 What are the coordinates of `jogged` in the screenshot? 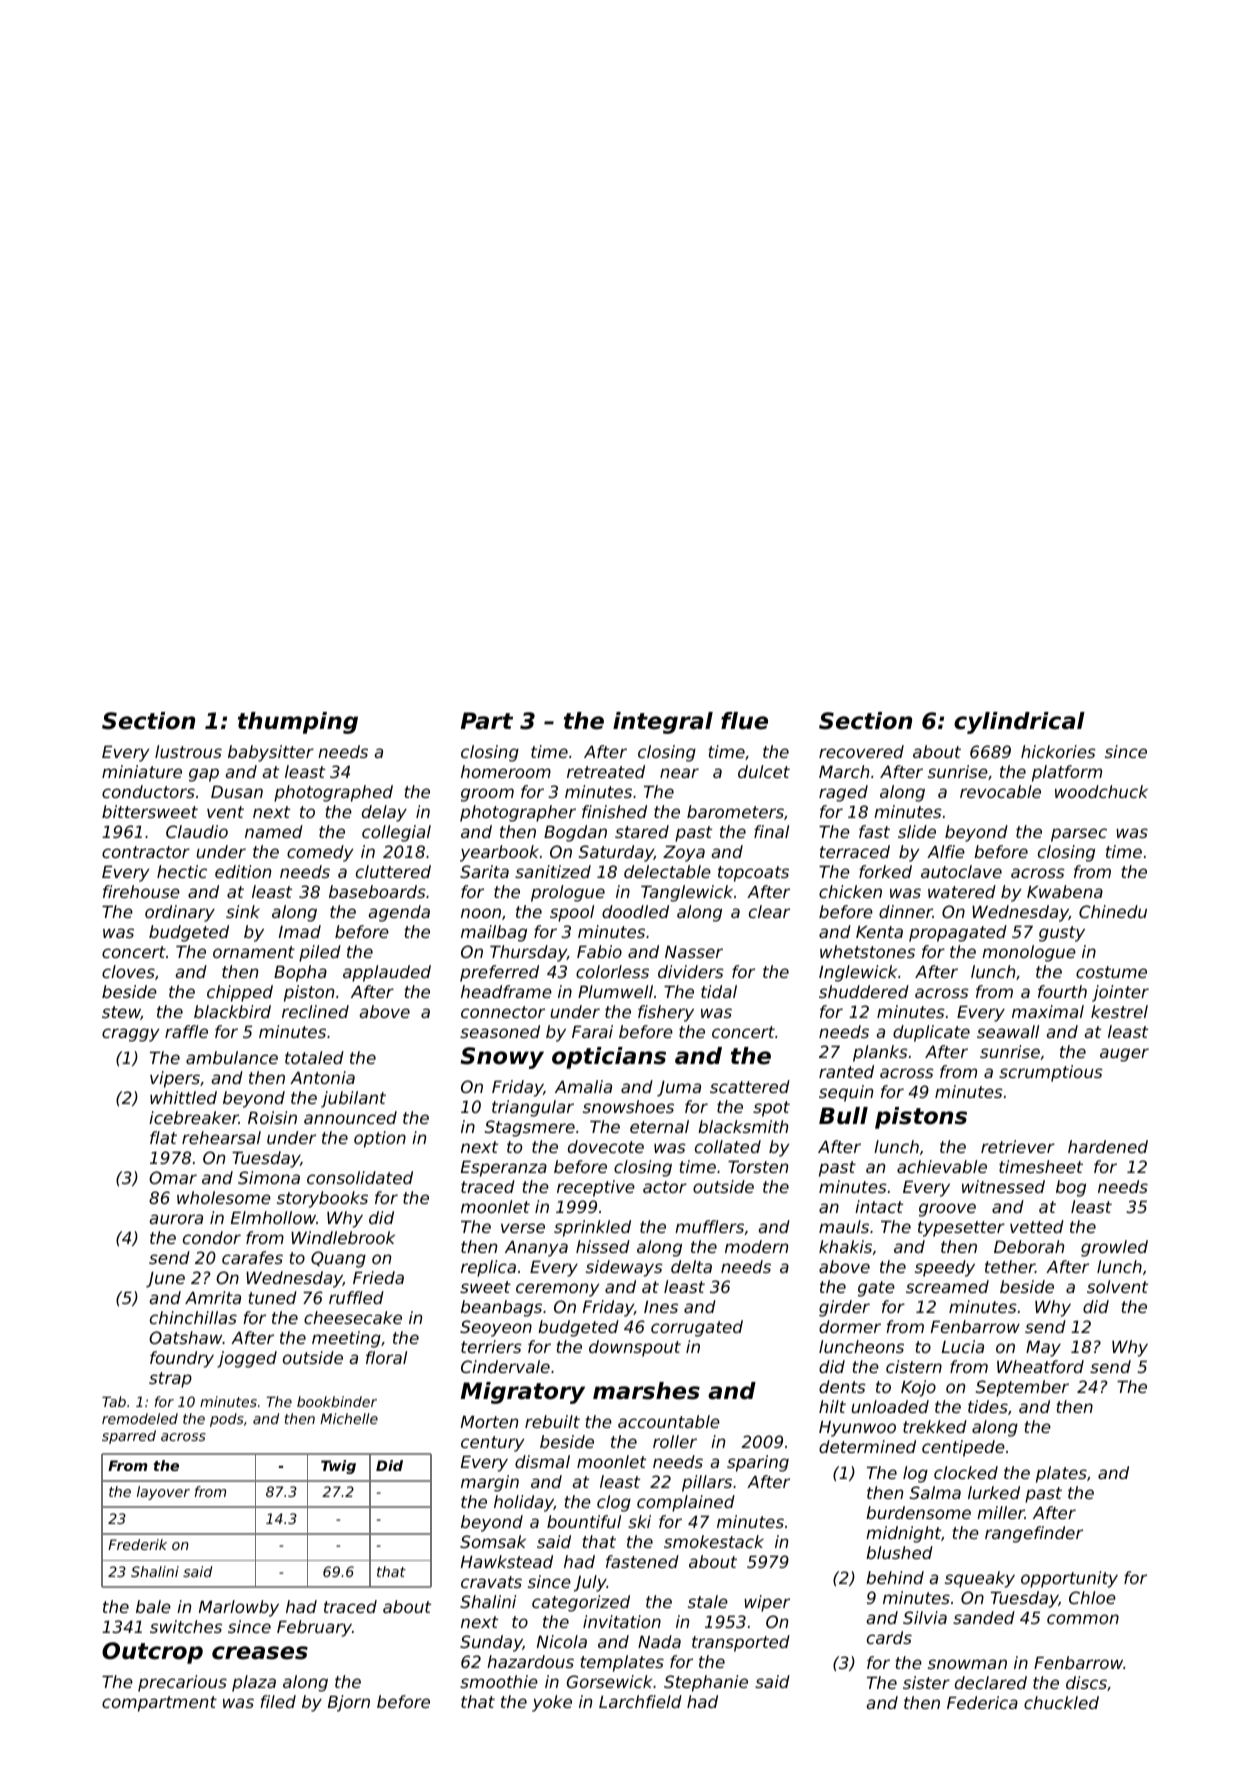 It's located at (247, 1359).
